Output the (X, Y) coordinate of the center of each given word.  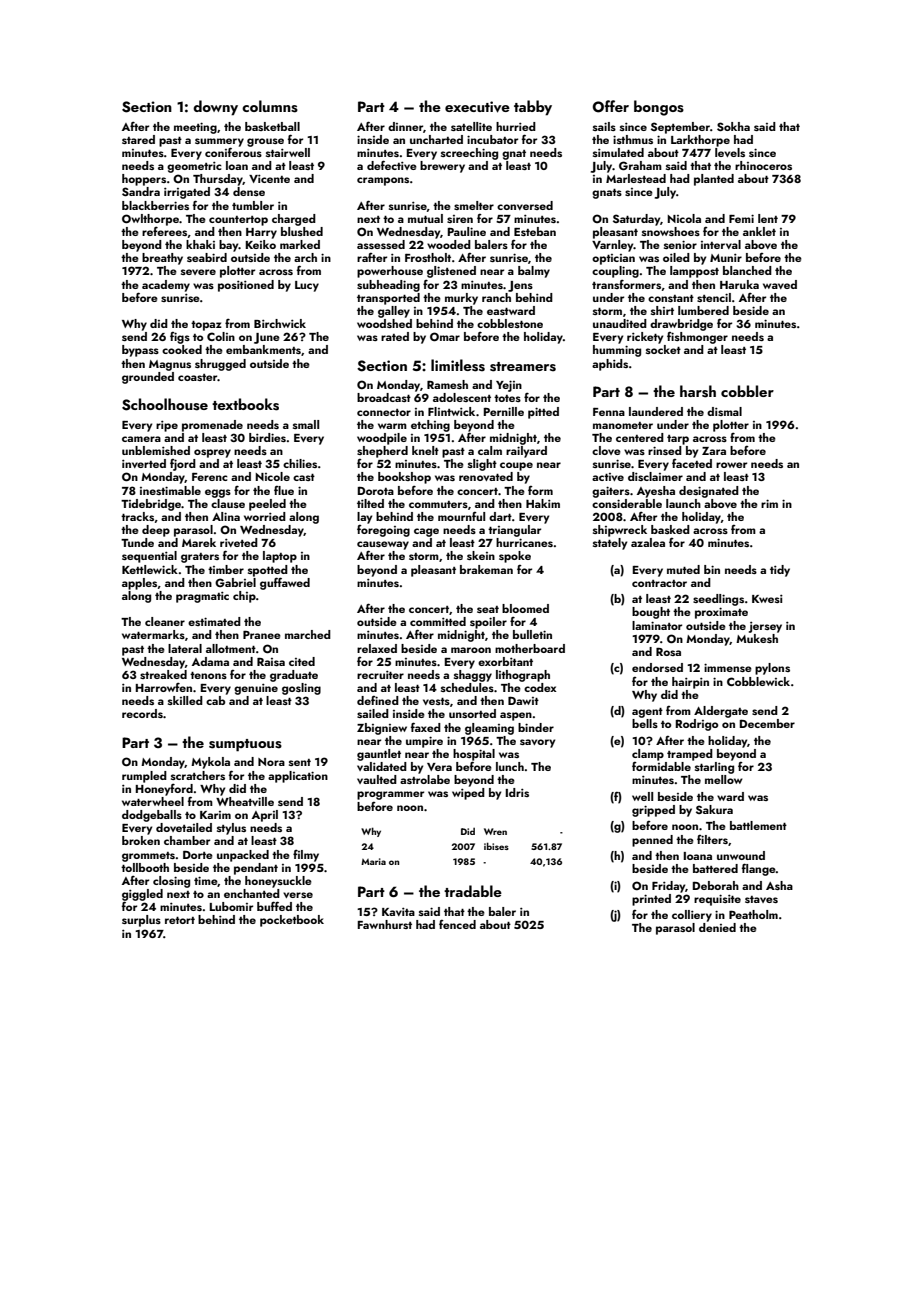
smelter (474, 205)
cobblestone (510, 323)
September (680, 128)
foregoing (383, 531)
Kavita (398, 912)
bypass (140, 351)
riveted (239, 542)
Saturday (636, 220)
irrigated (187, 193)
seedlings (718, 600)
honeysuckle (278, 882)
